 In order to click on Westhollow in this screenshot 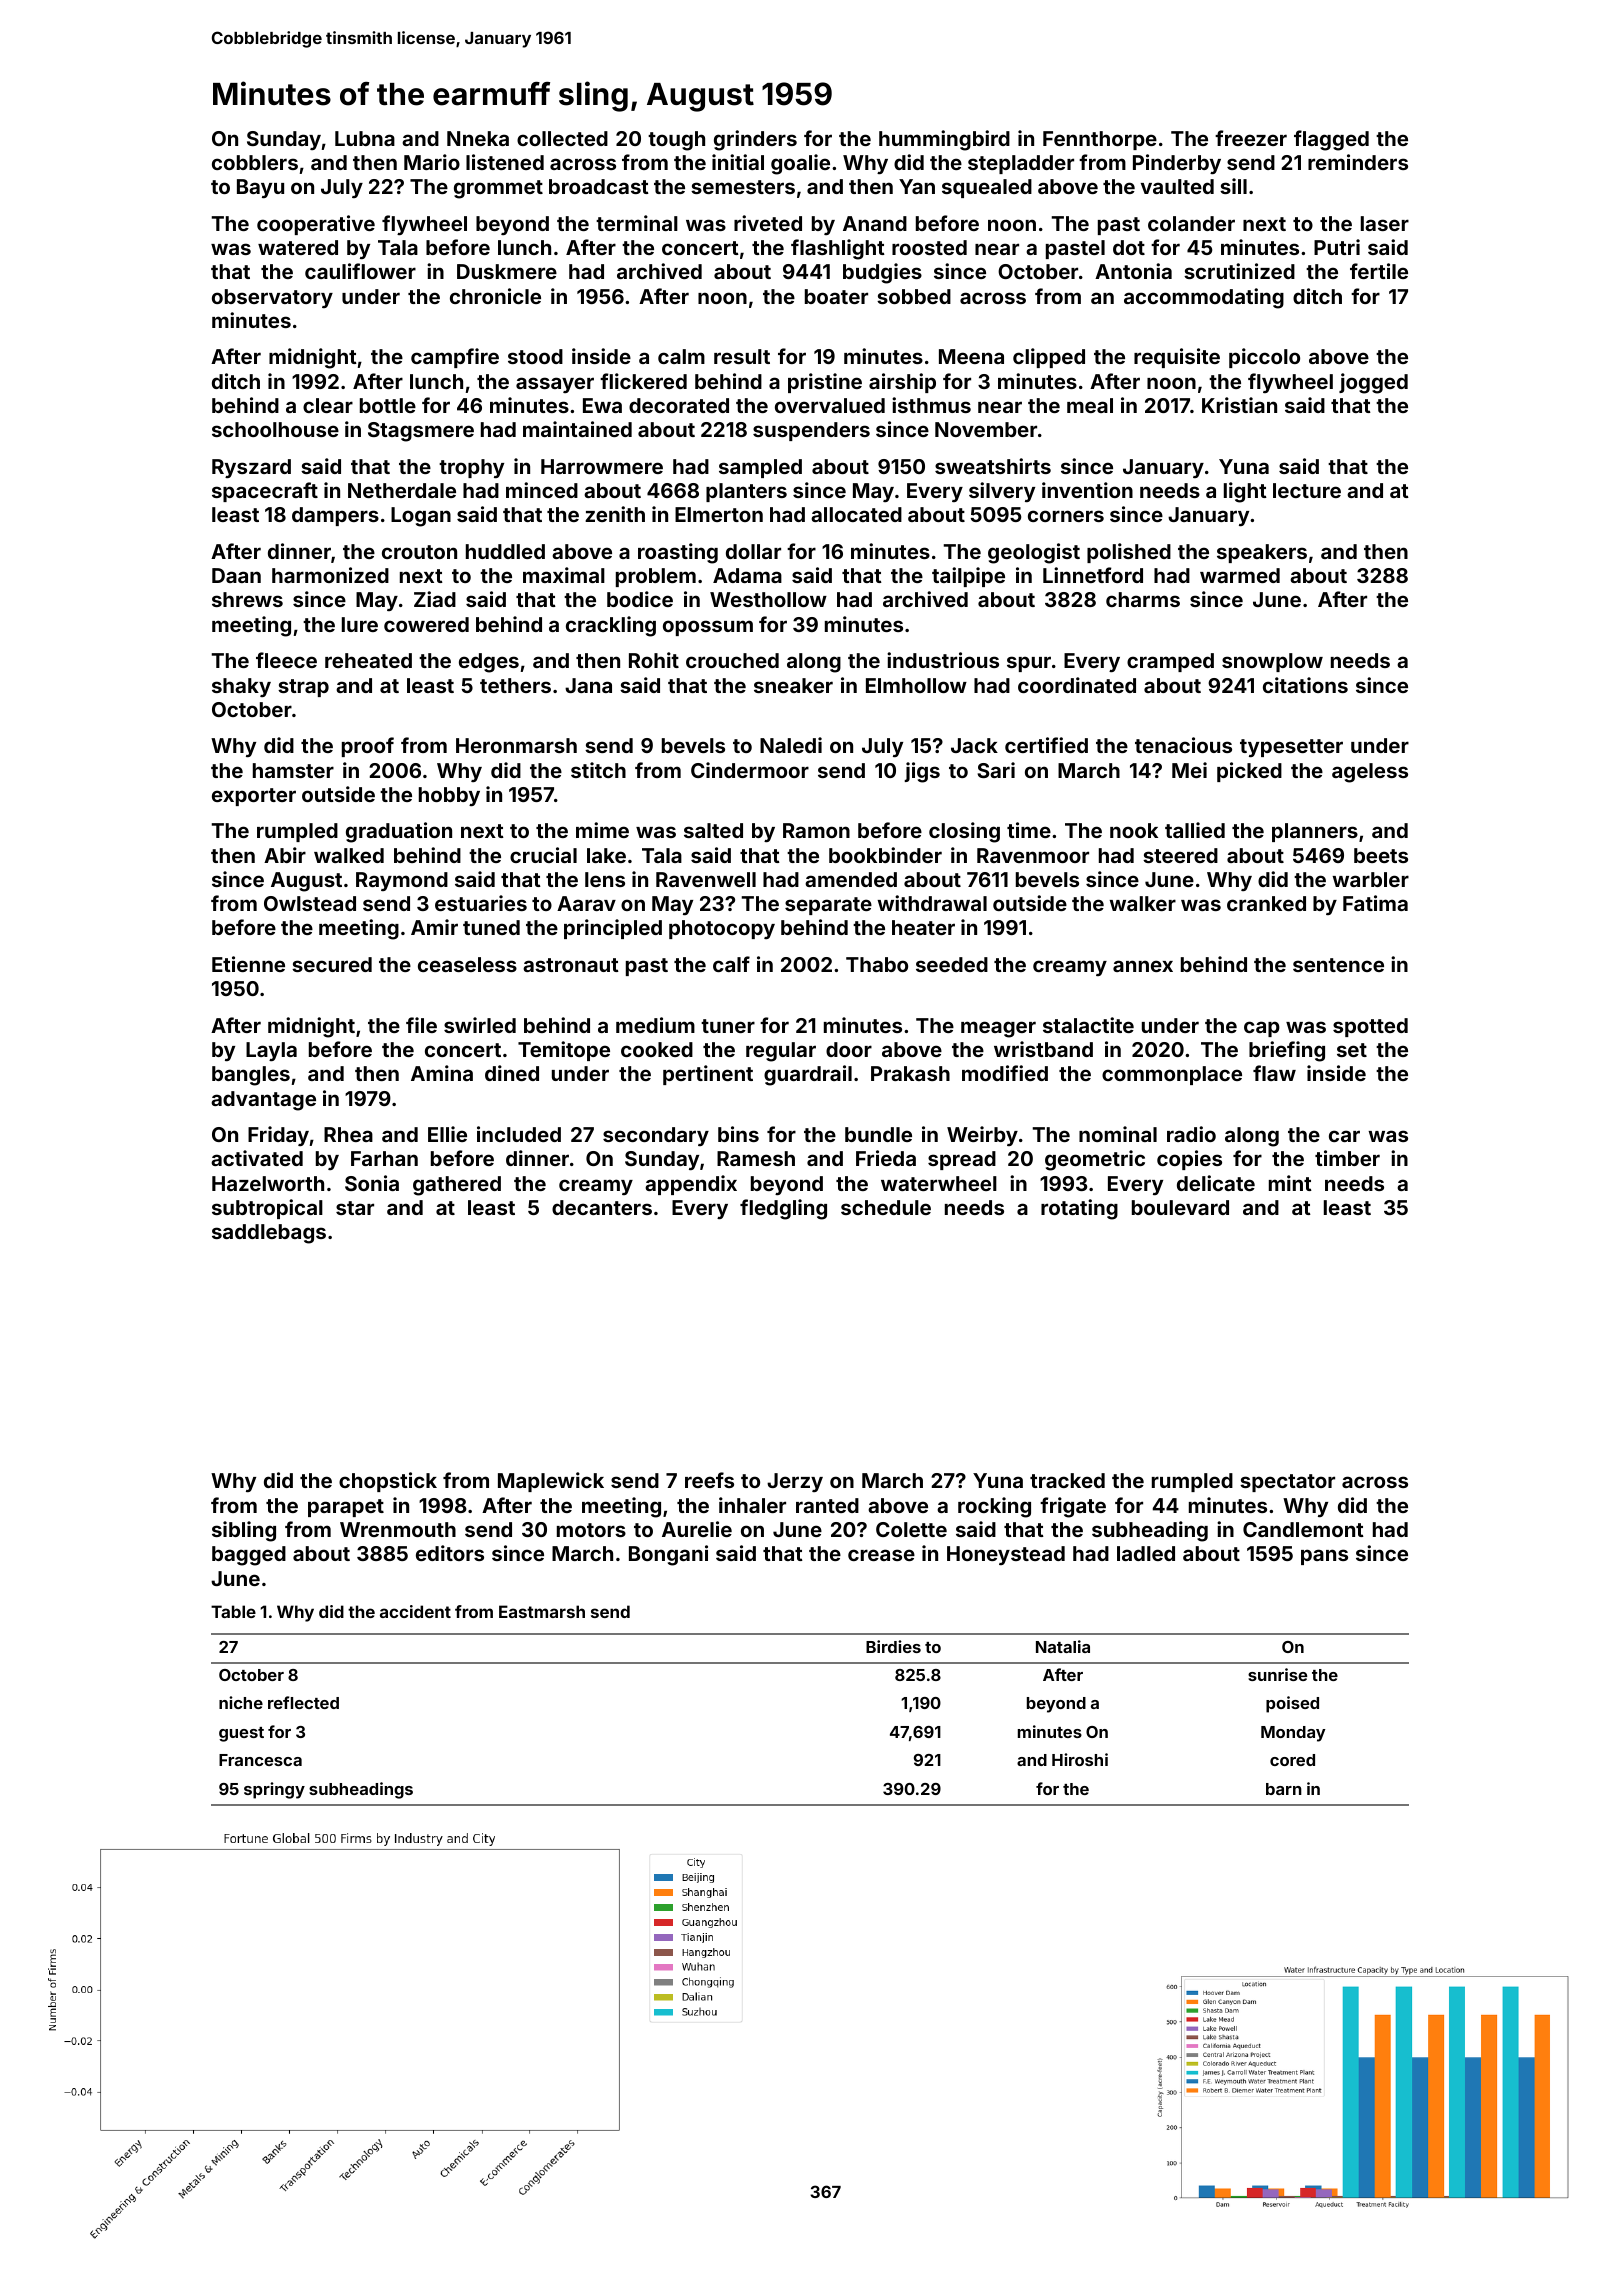, I will do `click(768, 599)`.
